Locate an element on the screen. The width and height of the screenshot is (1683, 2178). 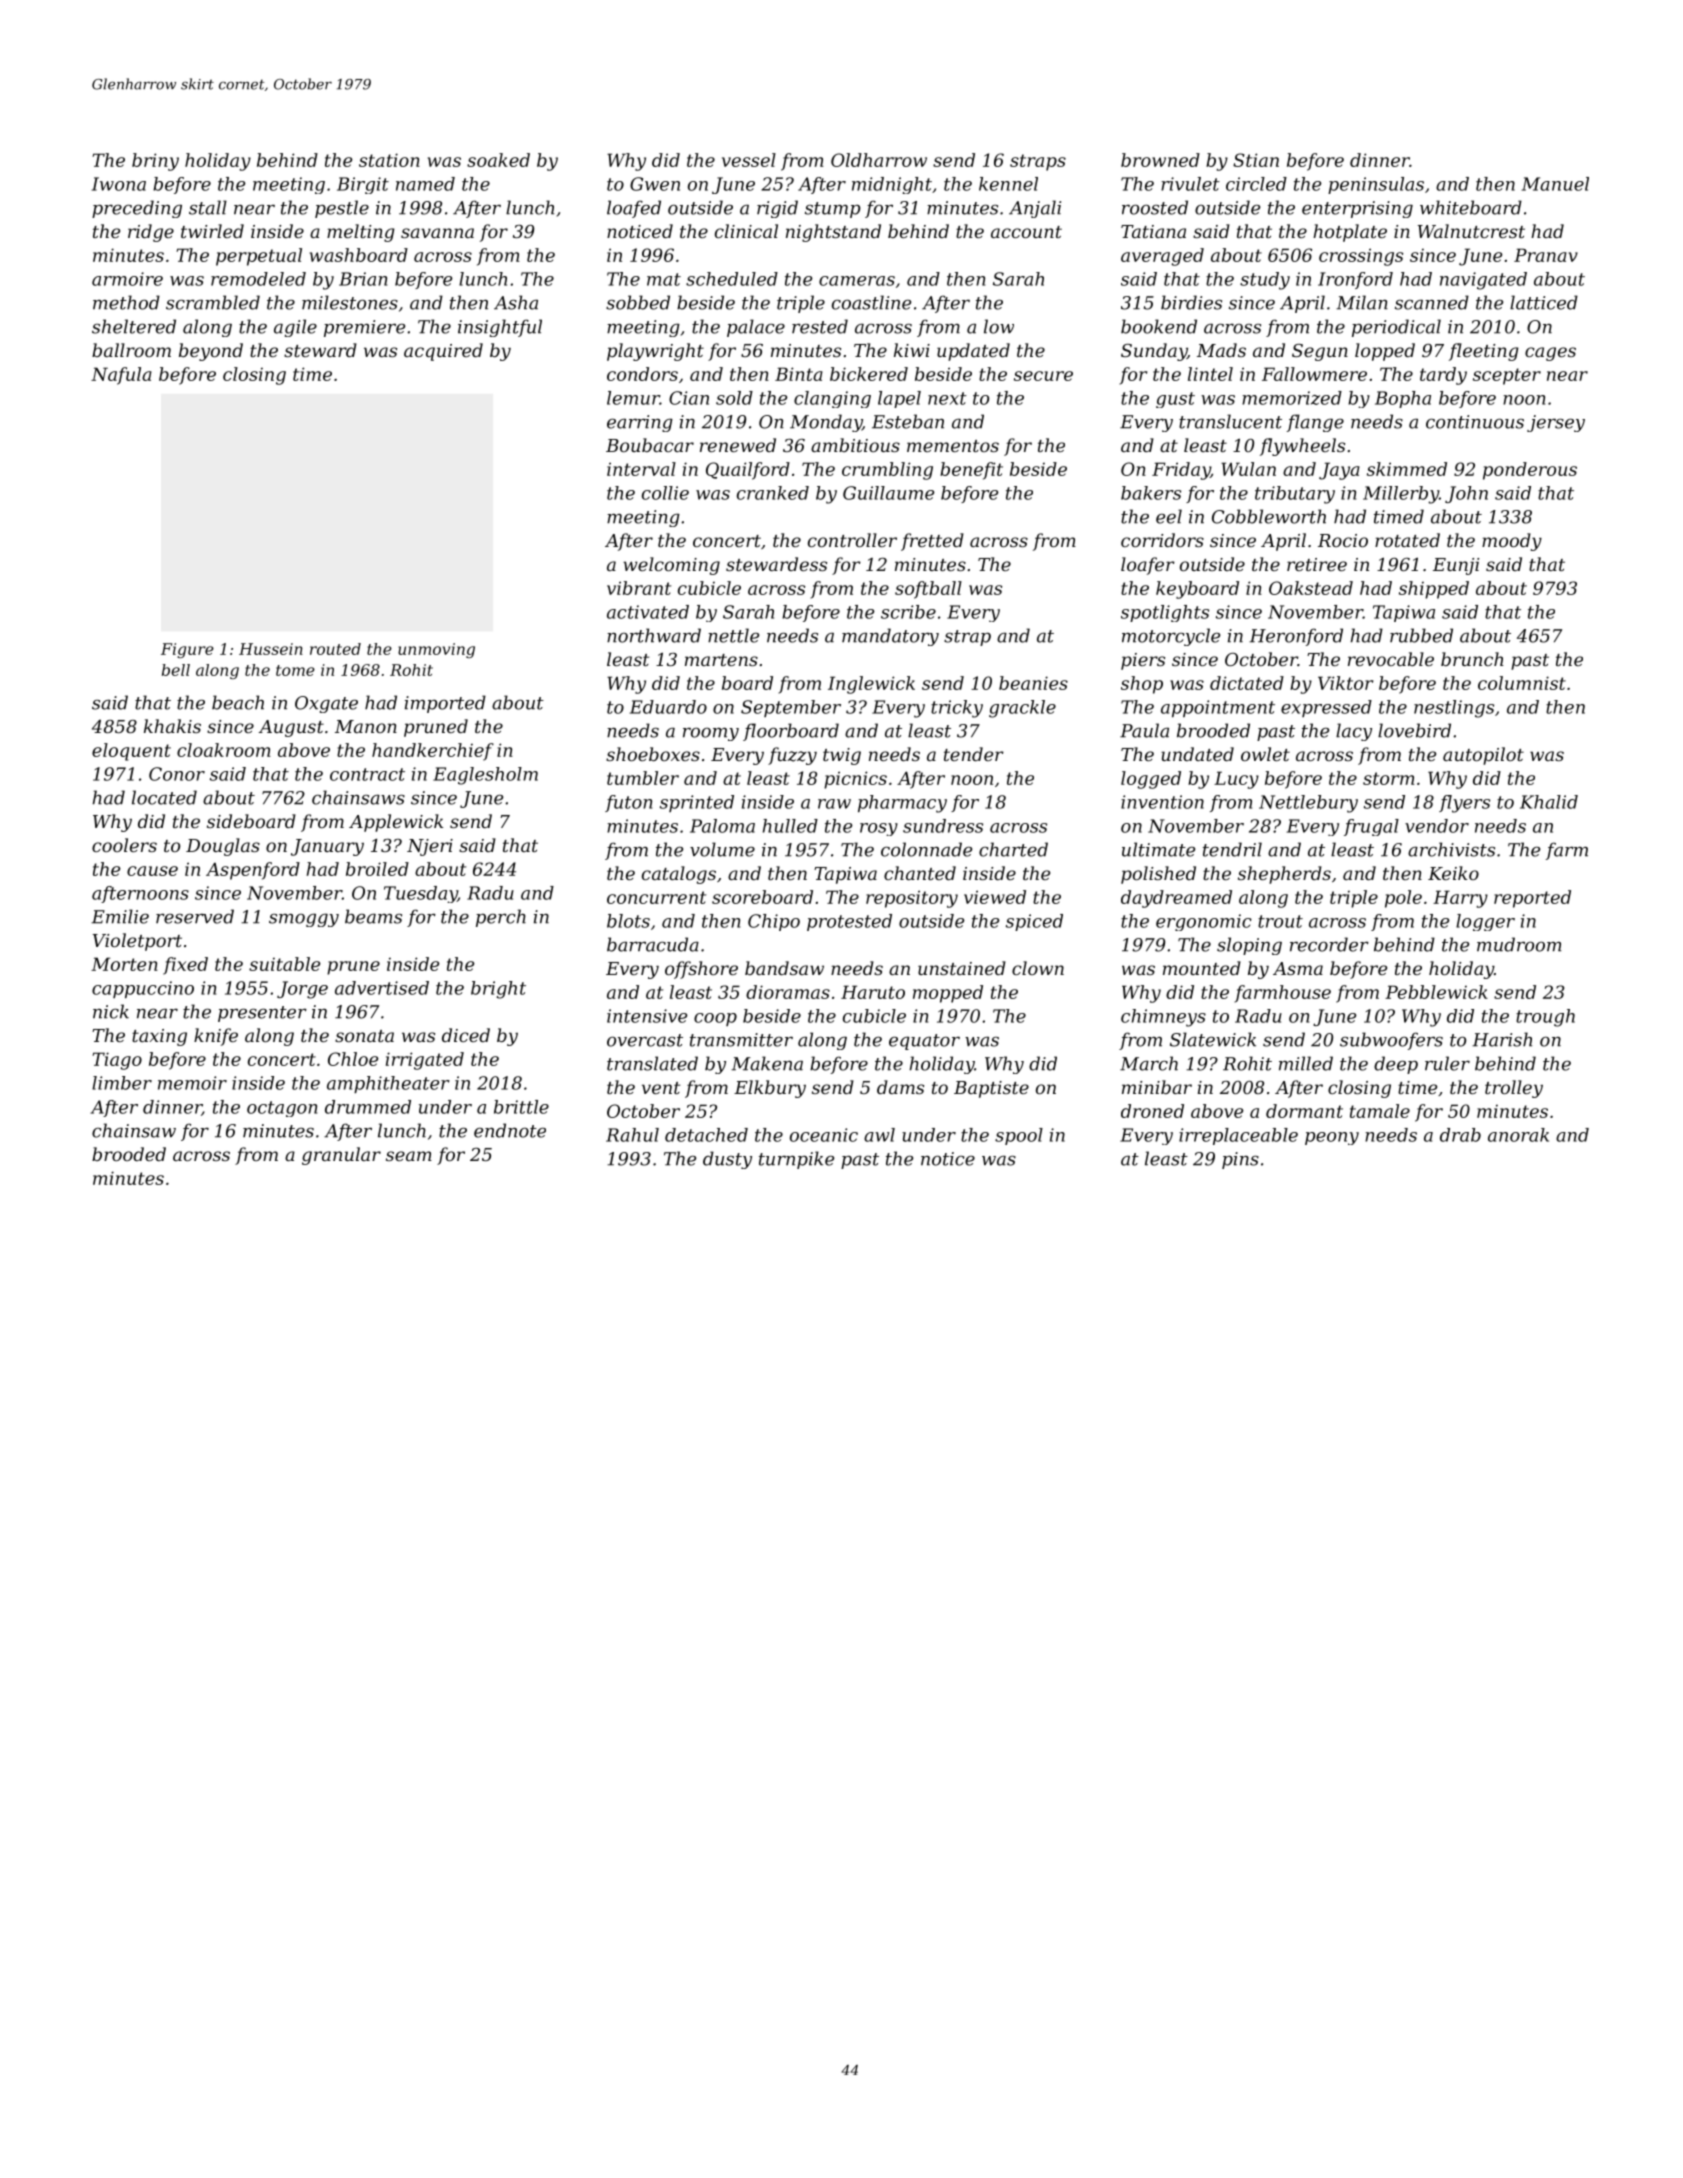
seam is located at coordinates (409, 1156).
